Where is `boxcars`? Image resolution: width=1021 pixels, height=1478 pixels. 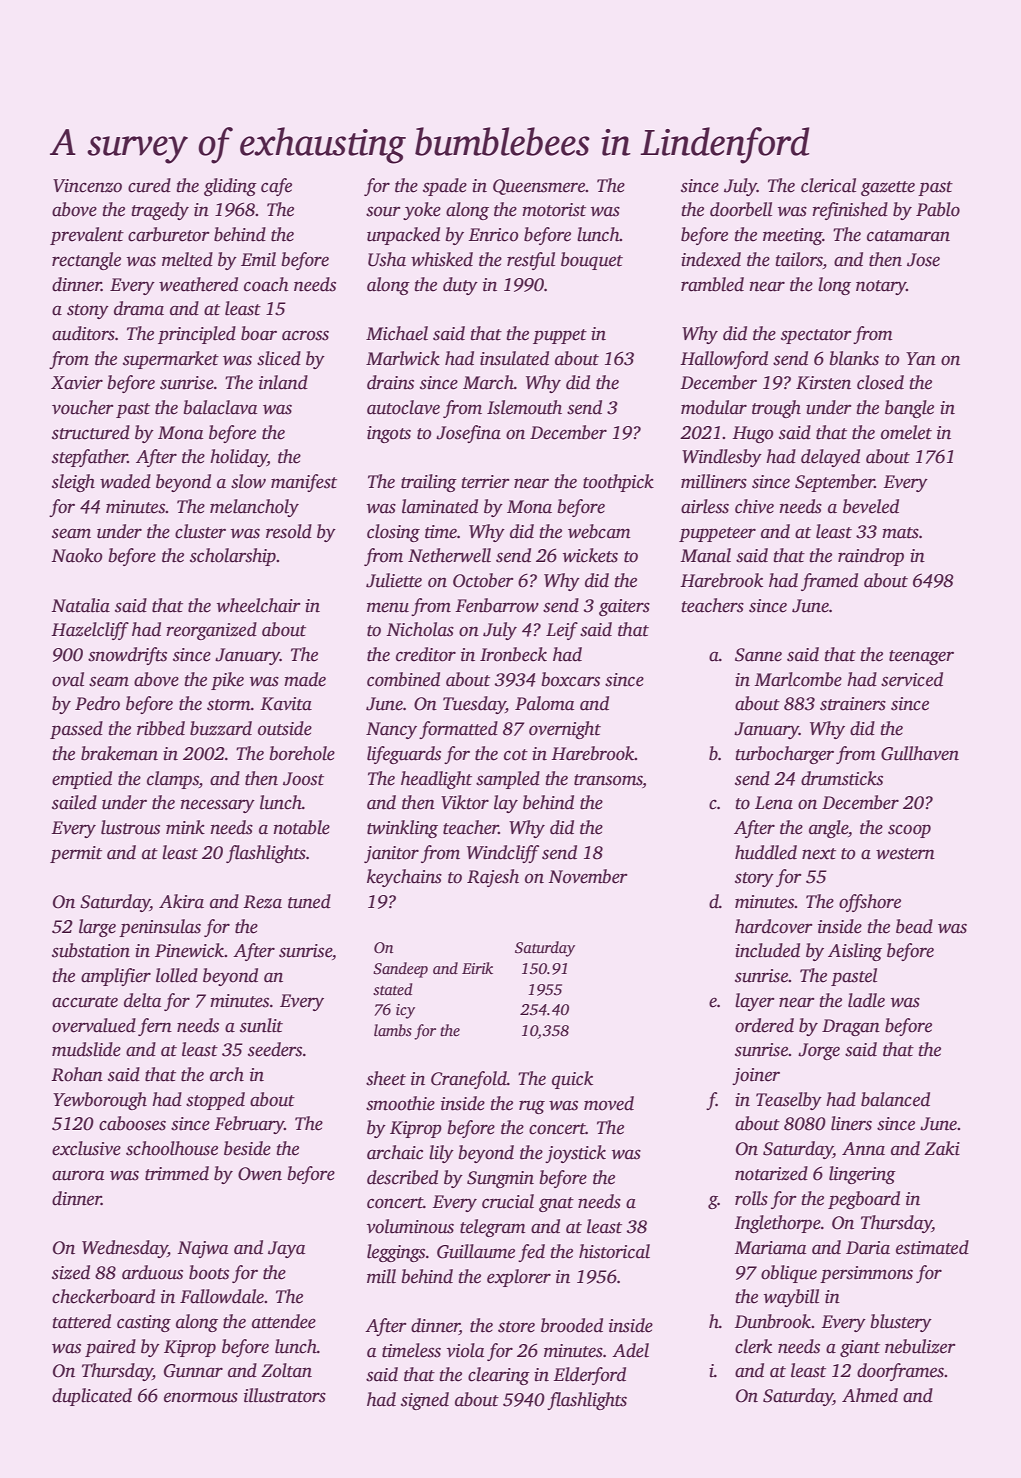 boxcars is located at coordinates (570, 679).
